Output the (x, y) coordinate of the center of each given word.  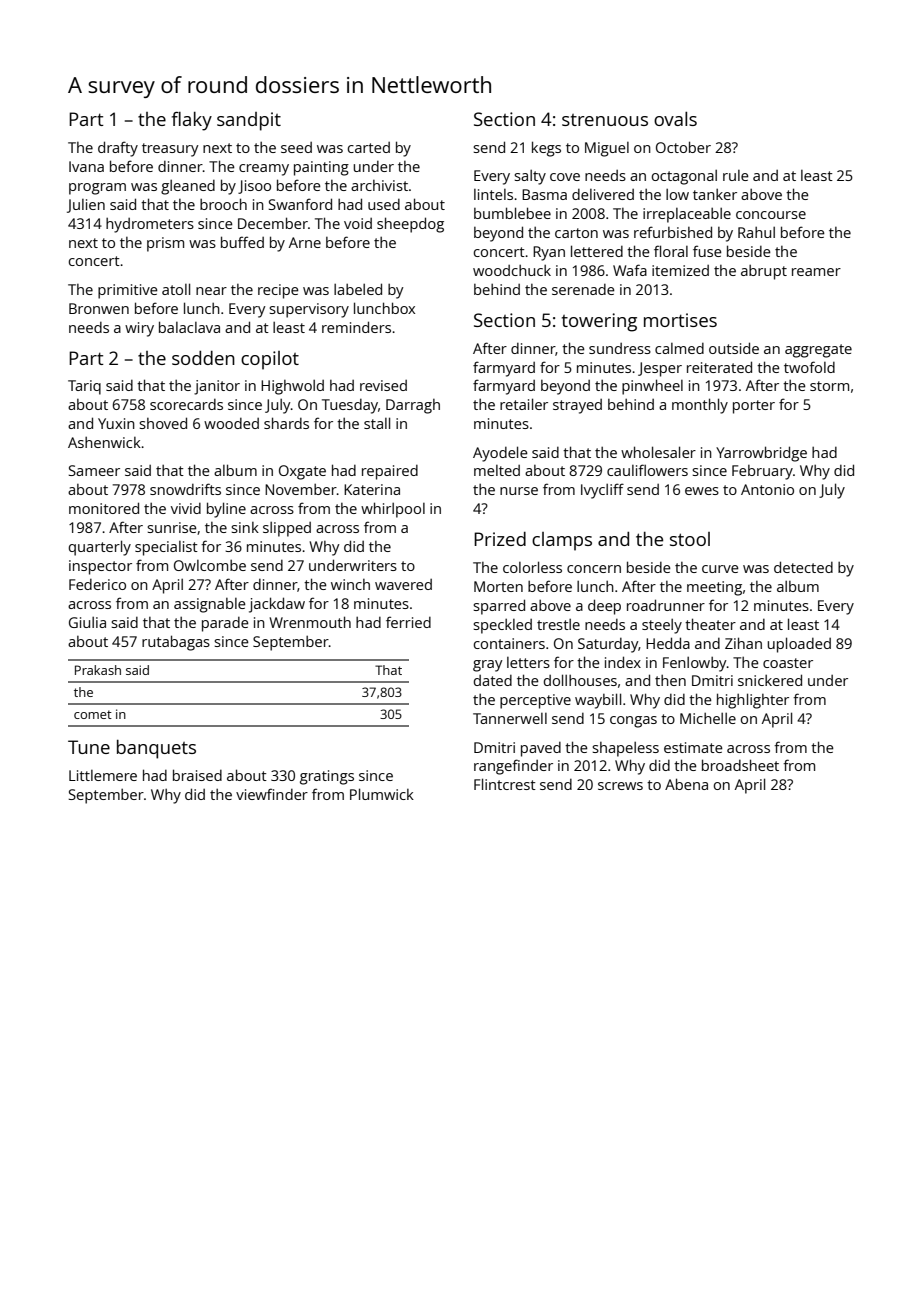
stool (690, 539)
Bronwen (99, 308)
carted (369, 147)
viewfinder (272, 794)
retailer (524, 404)
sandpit (249, 121)
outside (734, 348)
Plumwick (382, 794)
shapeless (625, 749)
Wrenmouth (310, 622)
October (683, 147)
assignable (210, 605)
